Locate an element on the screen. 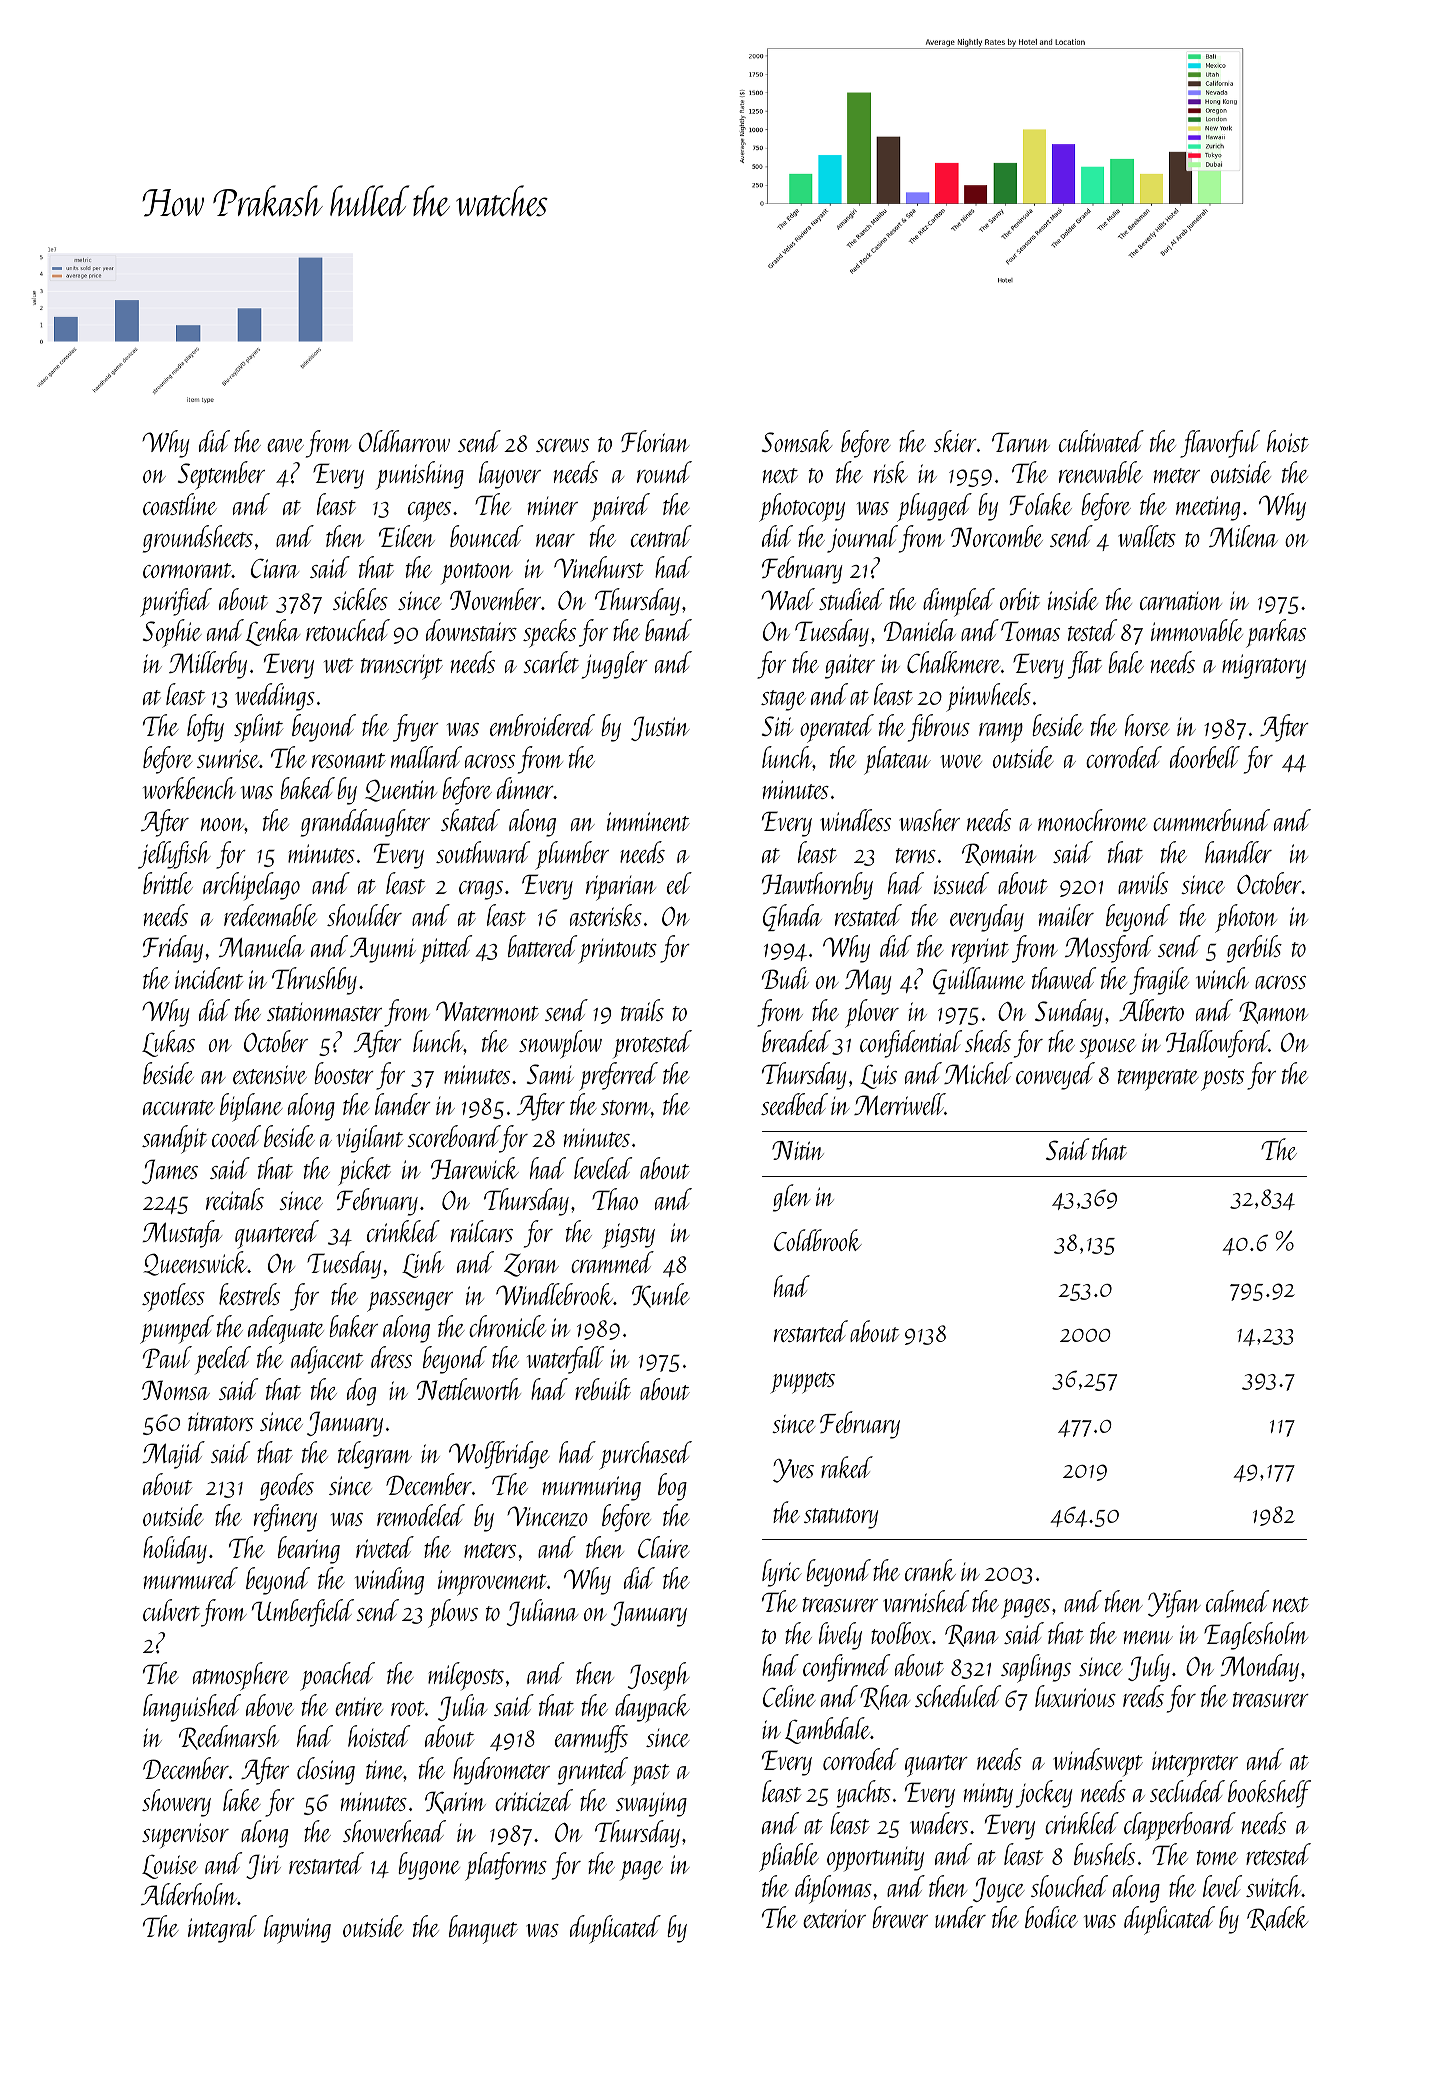 This screenshot has width=1450, height=2100. bodice is located at coordinates (1051, 1917).
